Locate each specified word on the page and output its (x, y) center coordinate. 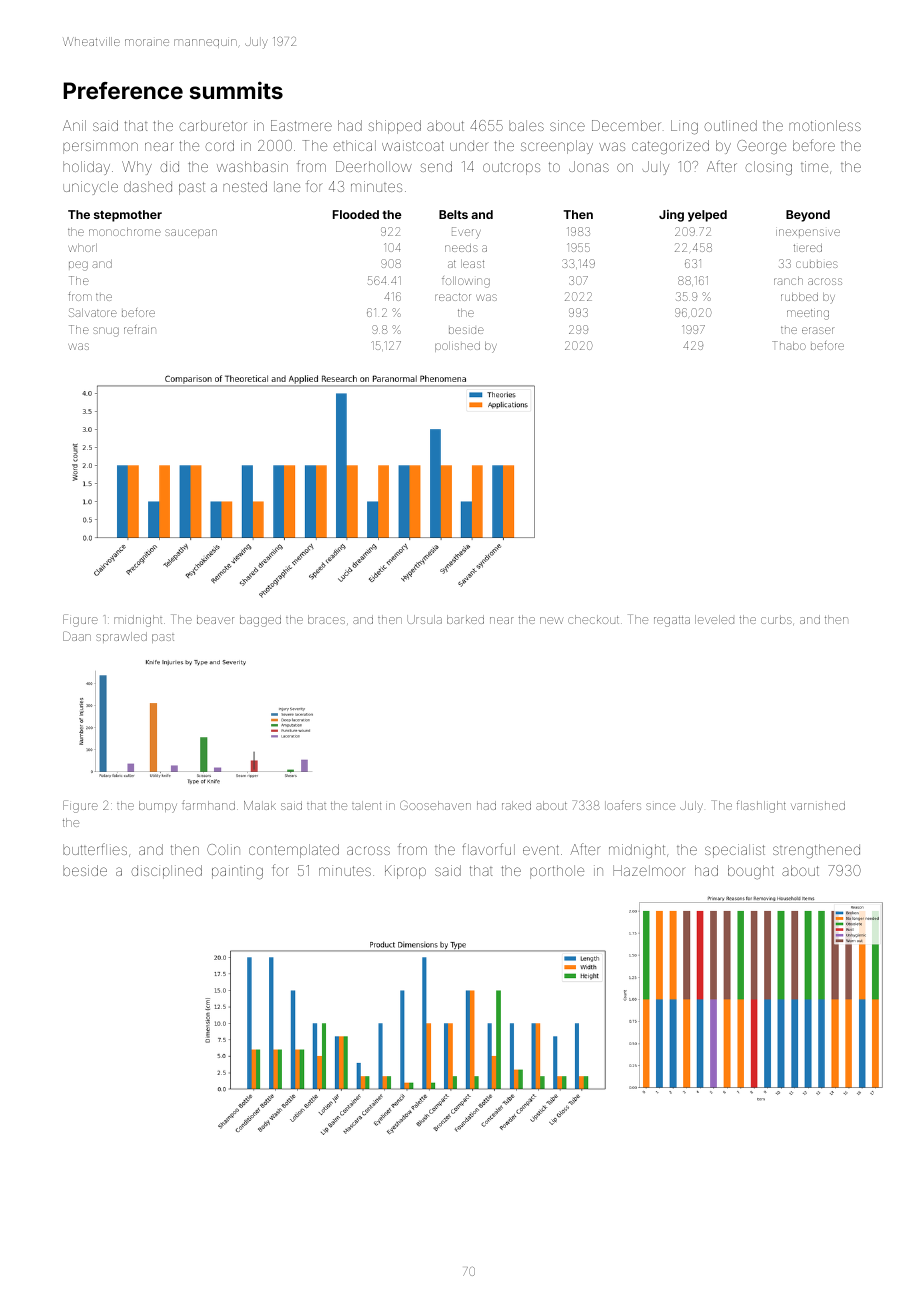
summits (236, 90)
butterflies (95, 849)
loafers (623, 805)
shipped (394, 127)
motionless (825, 125)
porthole (557, 872)
